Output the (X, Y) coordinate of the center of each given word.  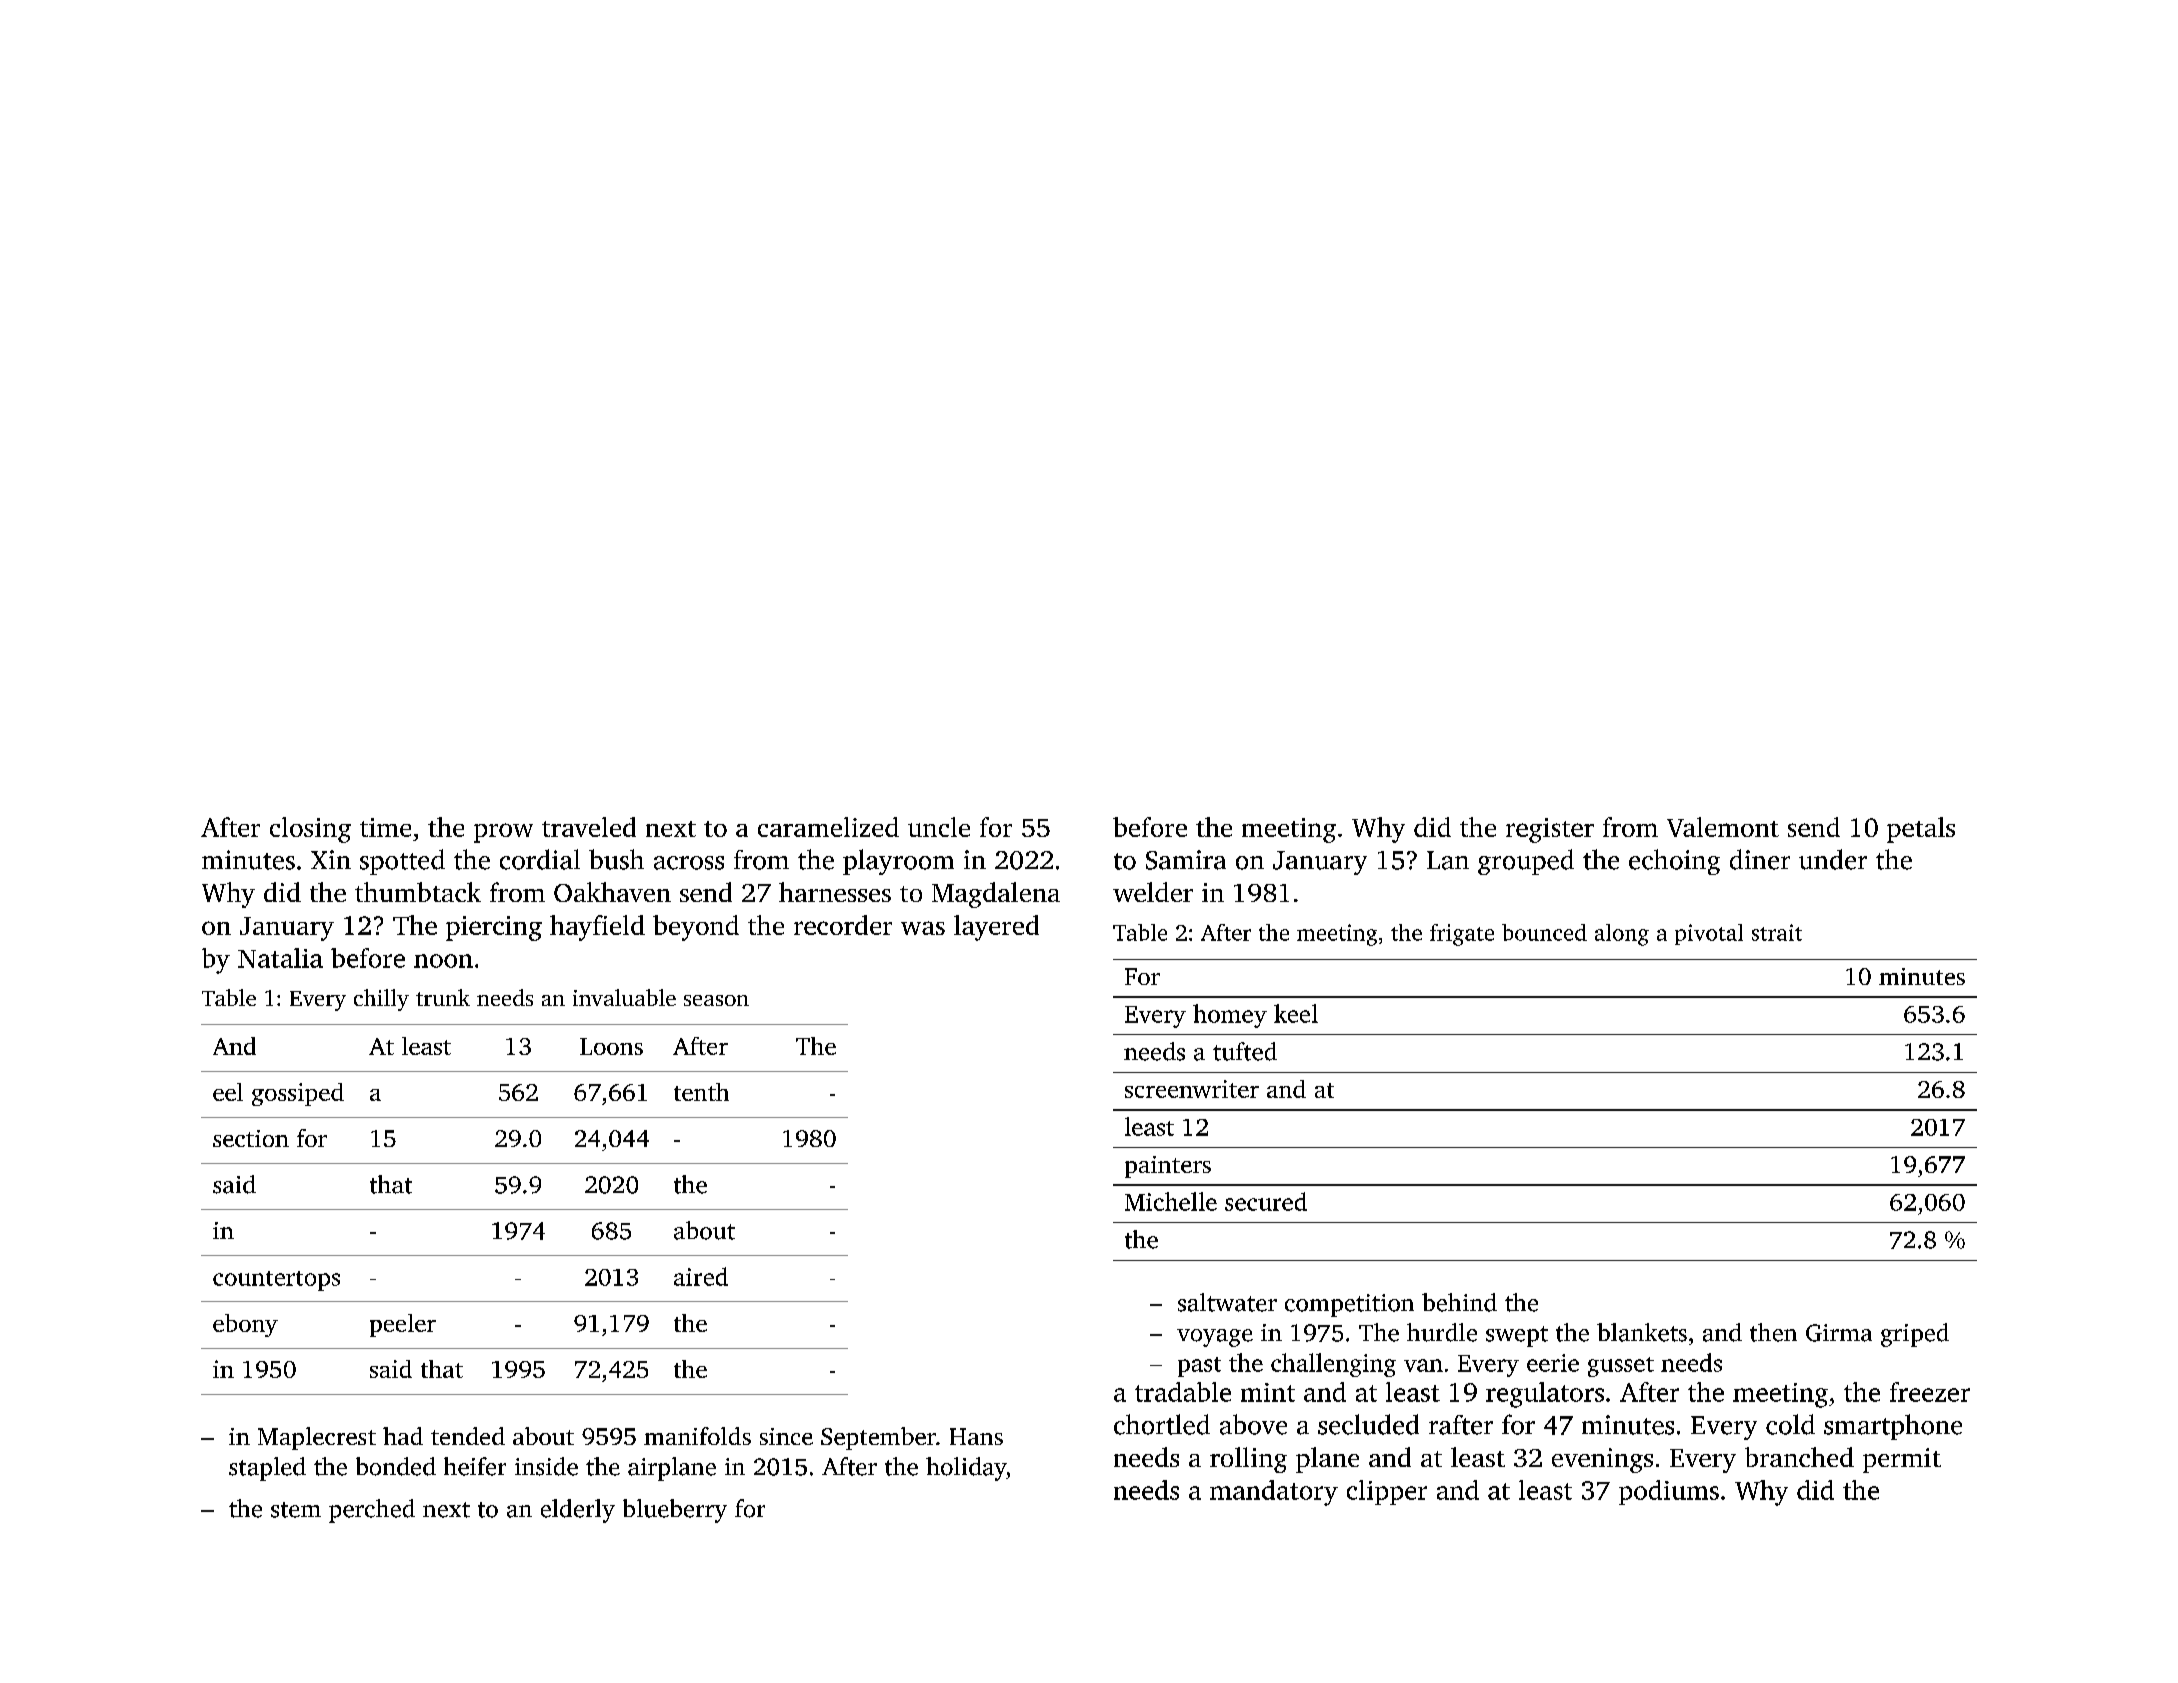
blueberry (675, 1511)
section (251, 1138)
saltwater (1227, 1302)
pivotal (1709, 934)
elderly (578, 1511)
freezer (1930, 1392)
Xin (331, 859)
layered (996, 928)
